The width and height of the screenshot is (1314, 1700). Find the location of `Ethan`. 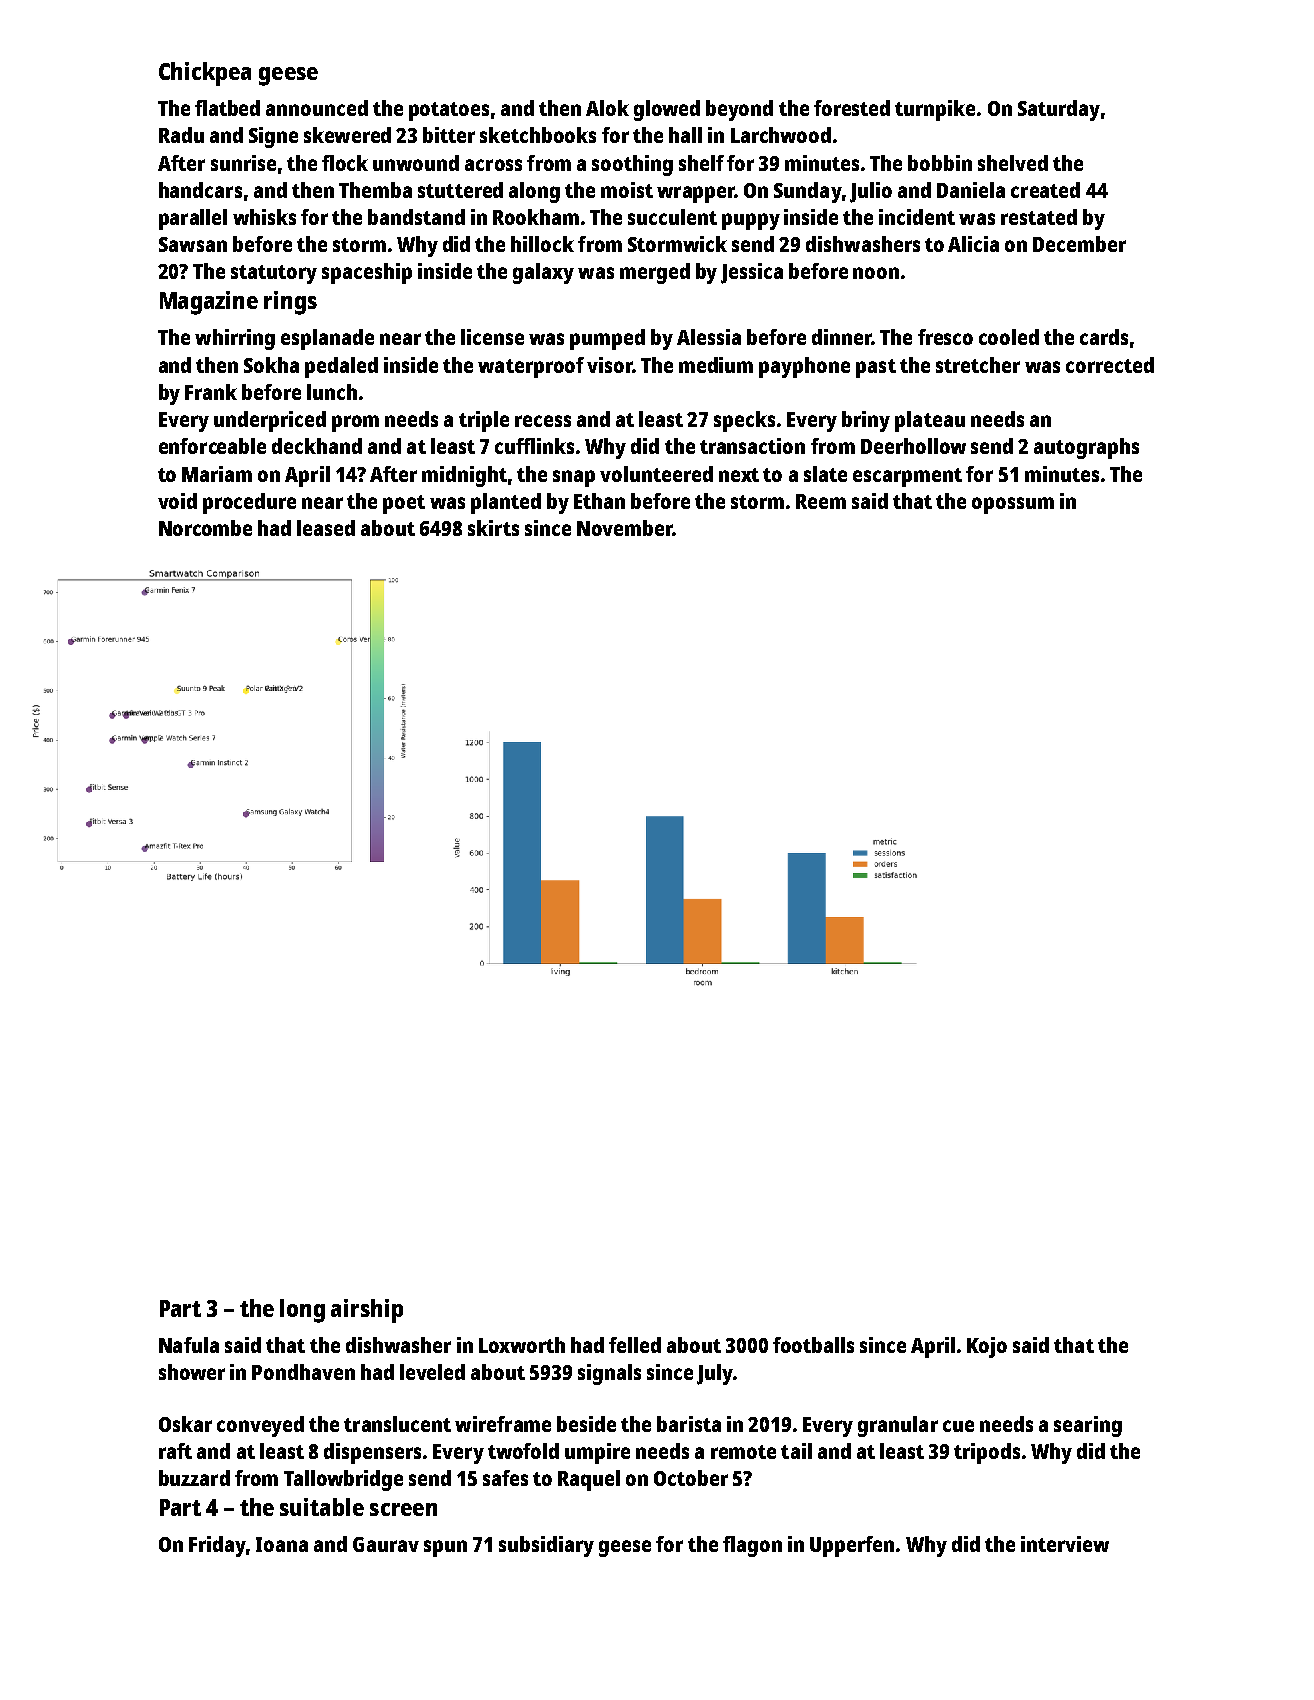

Ethan is located at coordinates (599, 501).
